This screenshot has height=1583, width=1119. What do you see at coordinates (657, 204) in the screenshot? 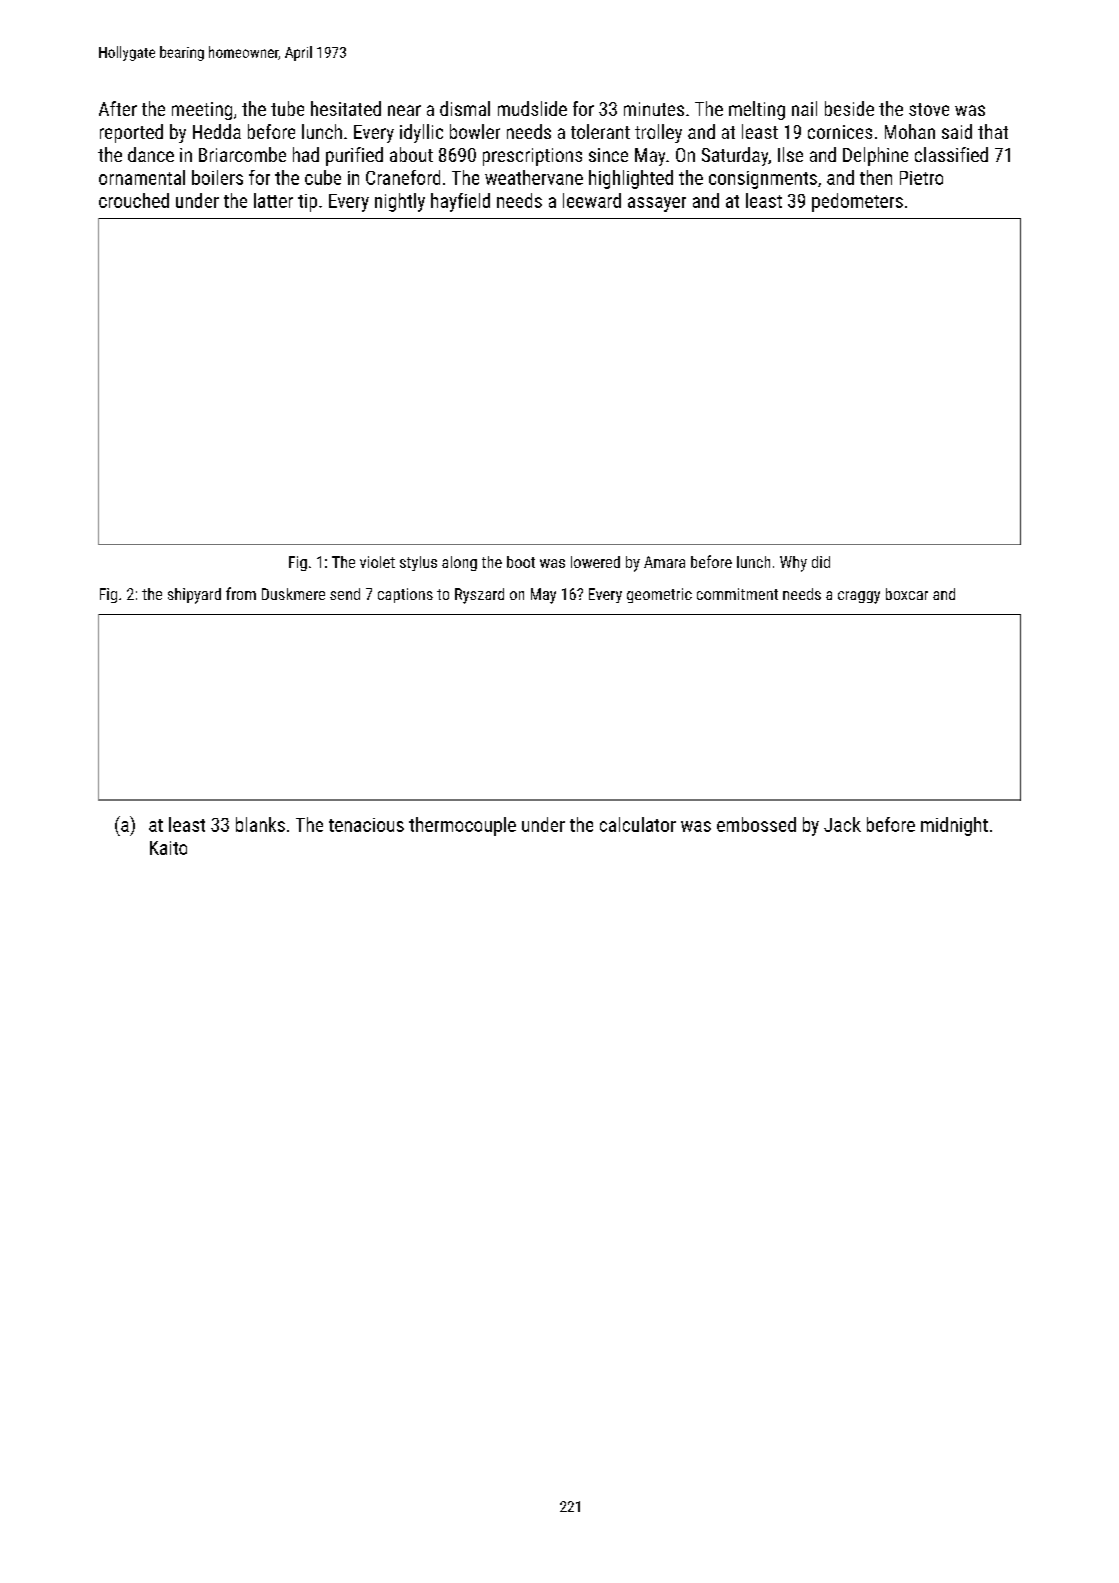
I see `assayer` at bounding box center [657, 204].
